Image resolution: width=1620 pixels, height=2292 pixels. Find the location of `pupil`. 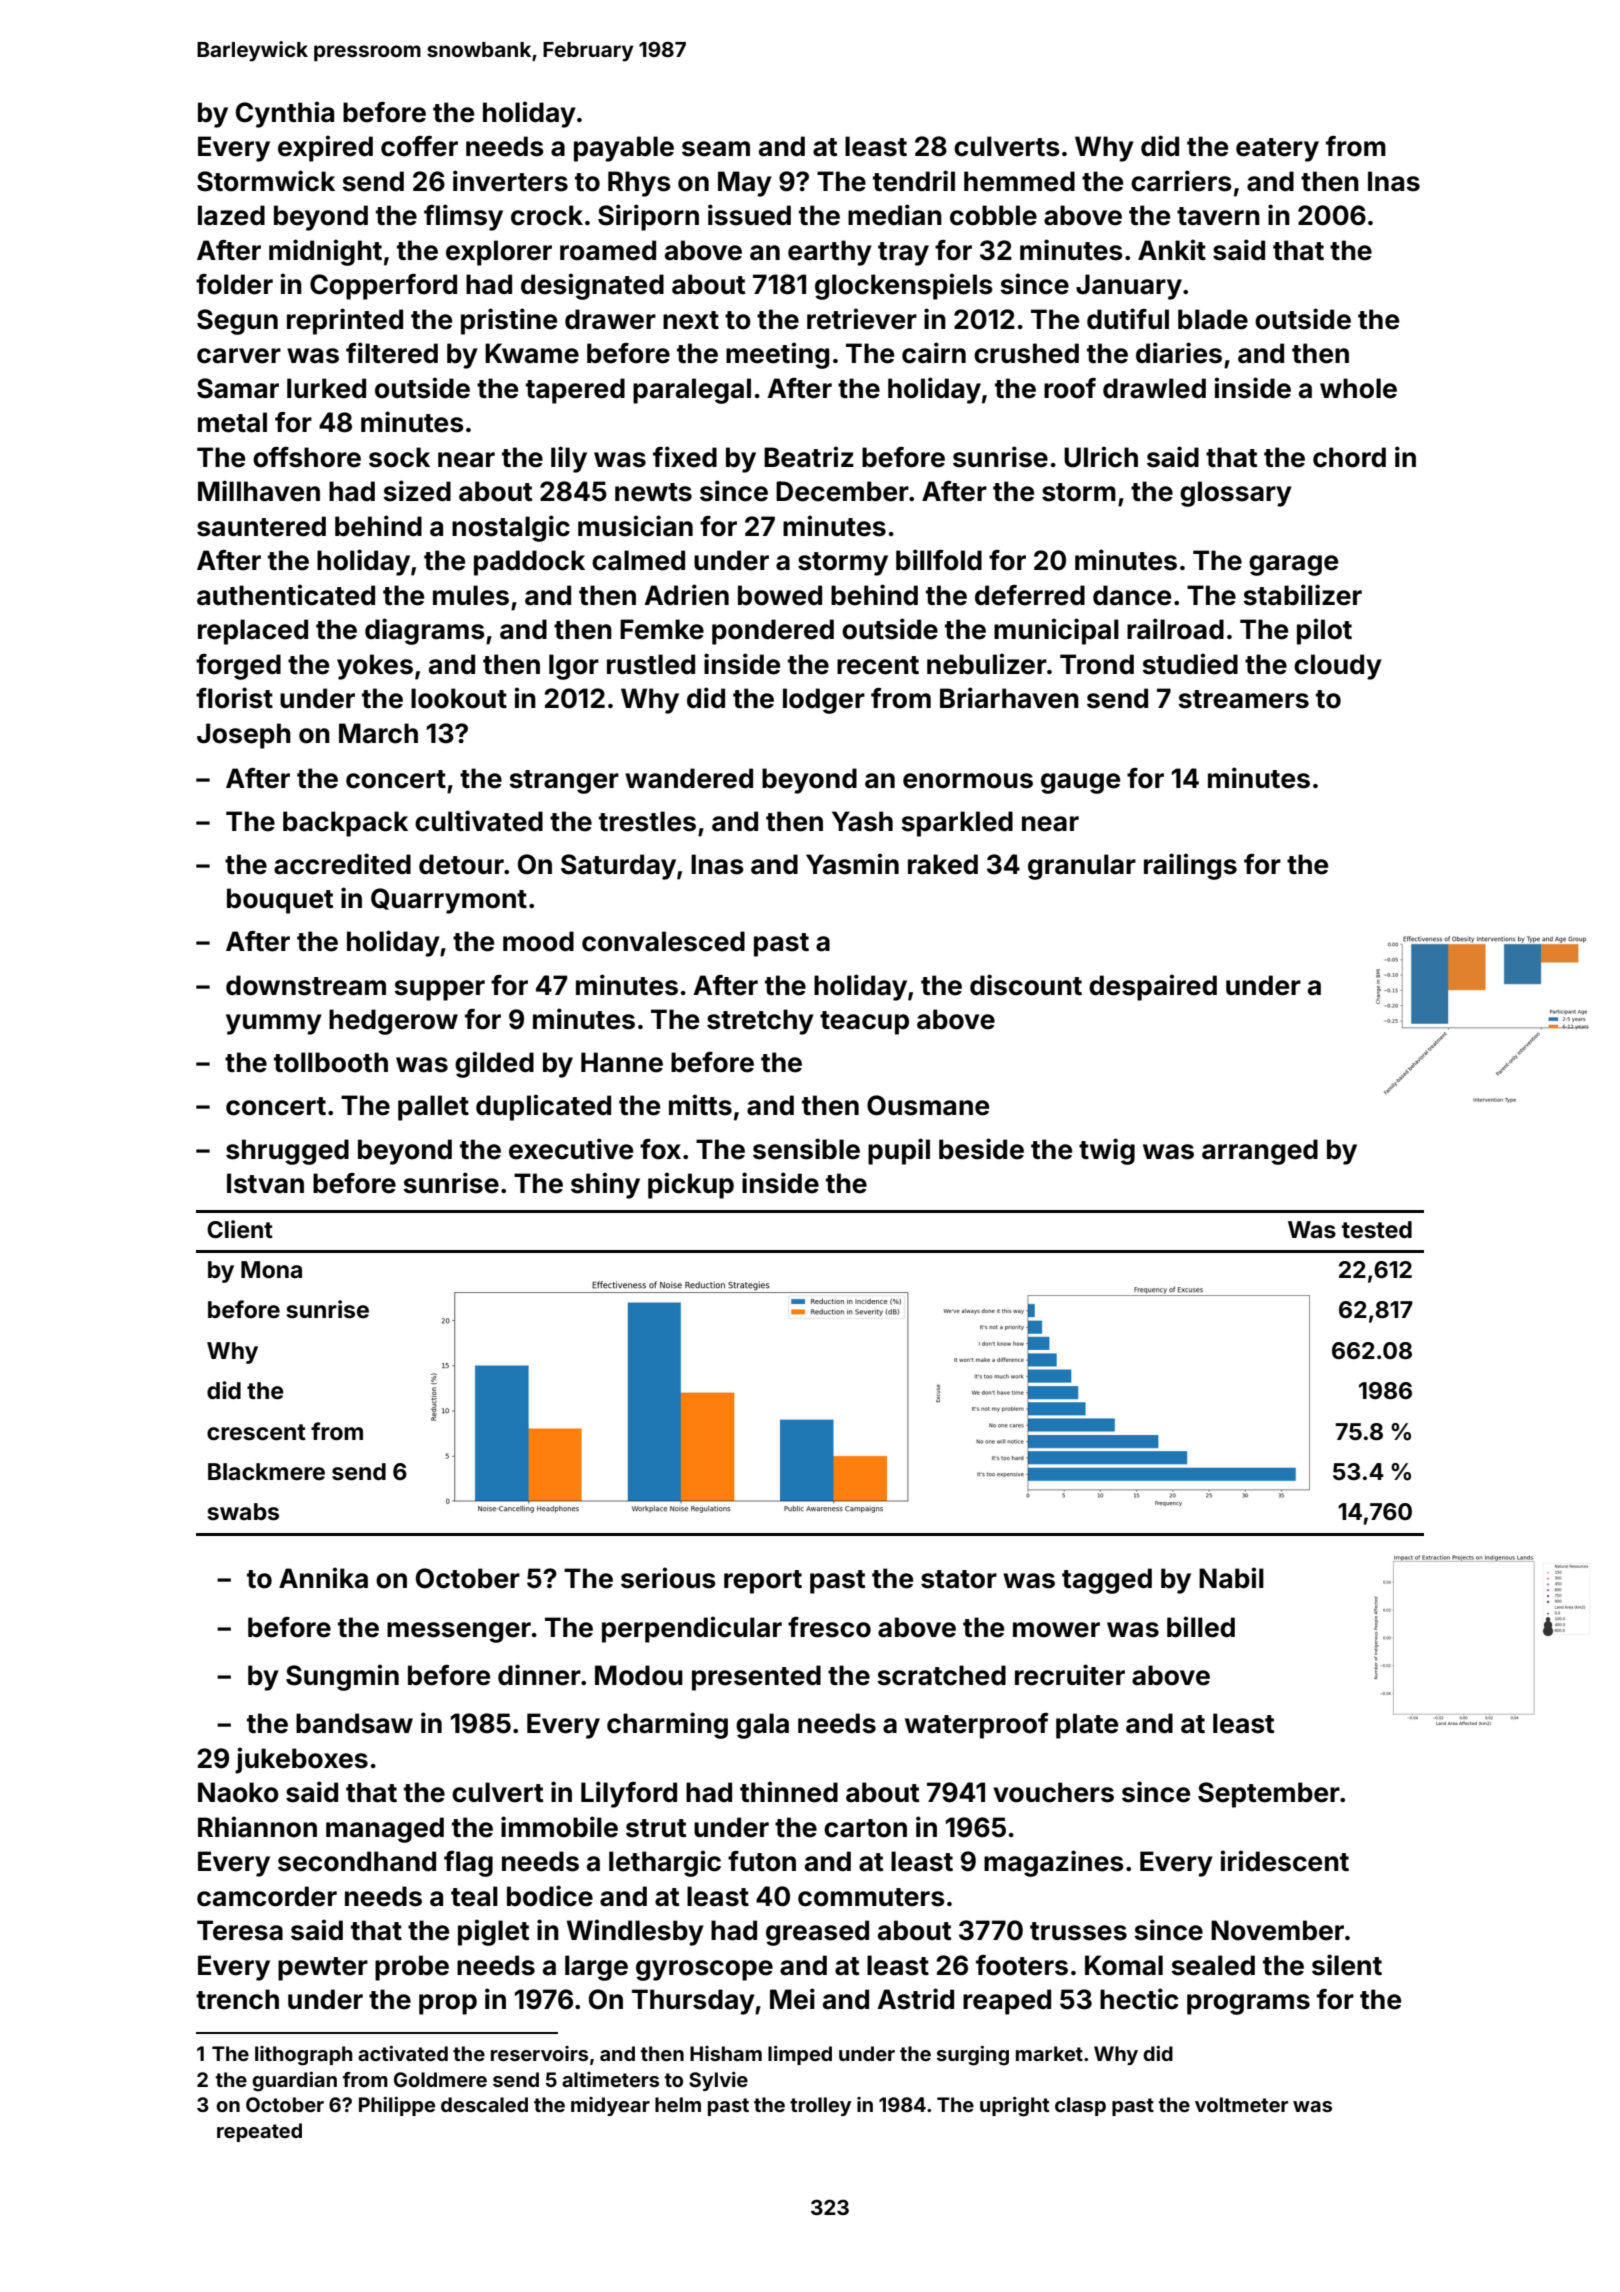

pupil is located at coordinates (899, 1151).
